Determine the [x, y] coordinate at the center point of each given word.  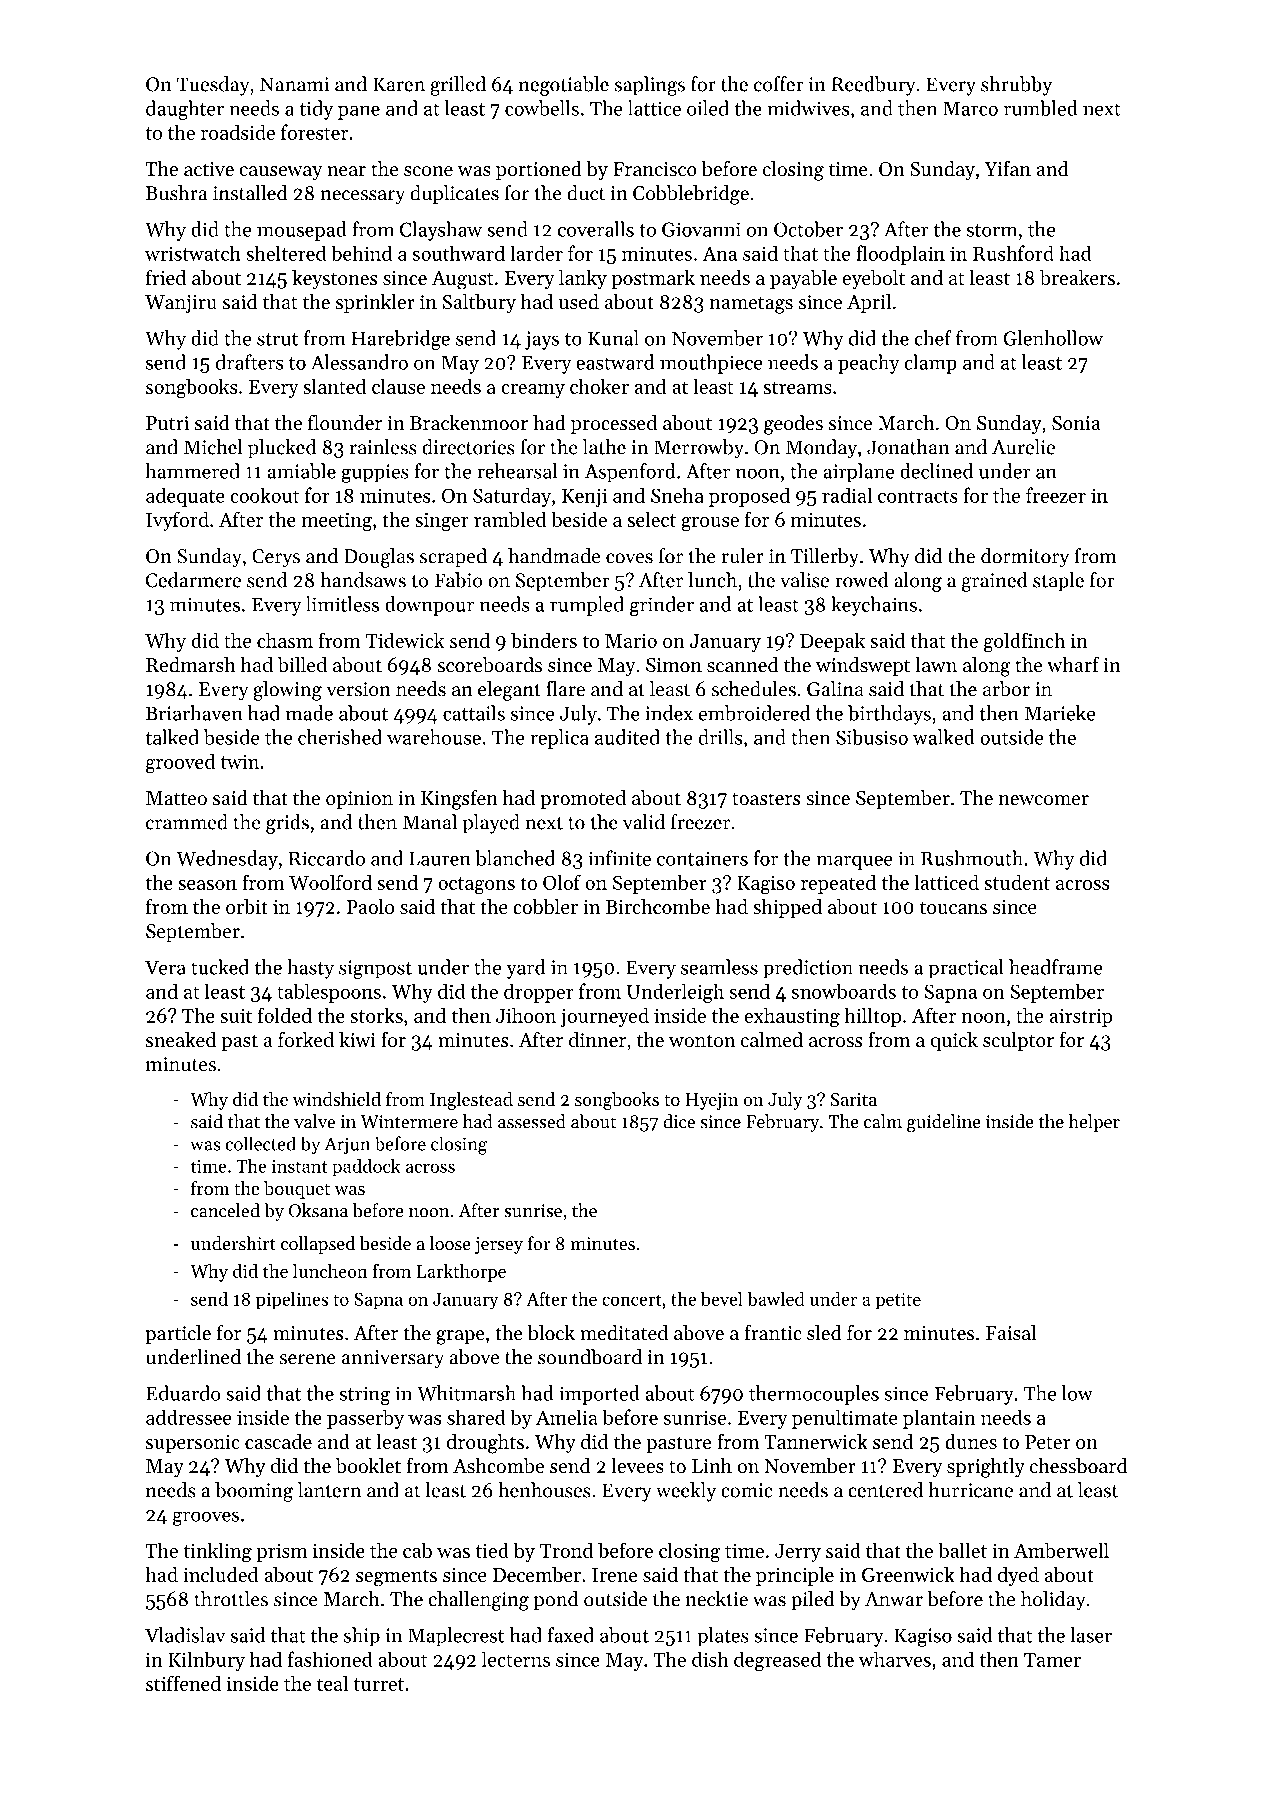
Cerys [276, 558]
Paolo [370, 906]
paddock [366, 1168]
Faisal [1011, 1333]
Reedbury [874, 86]
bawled [776, 1299]
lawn [936, 664]
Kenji [584, 497]
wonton [702, 1041]
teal [332, 1683]
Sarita [854, 1099]
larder [536, 253]
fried [166, 277]
